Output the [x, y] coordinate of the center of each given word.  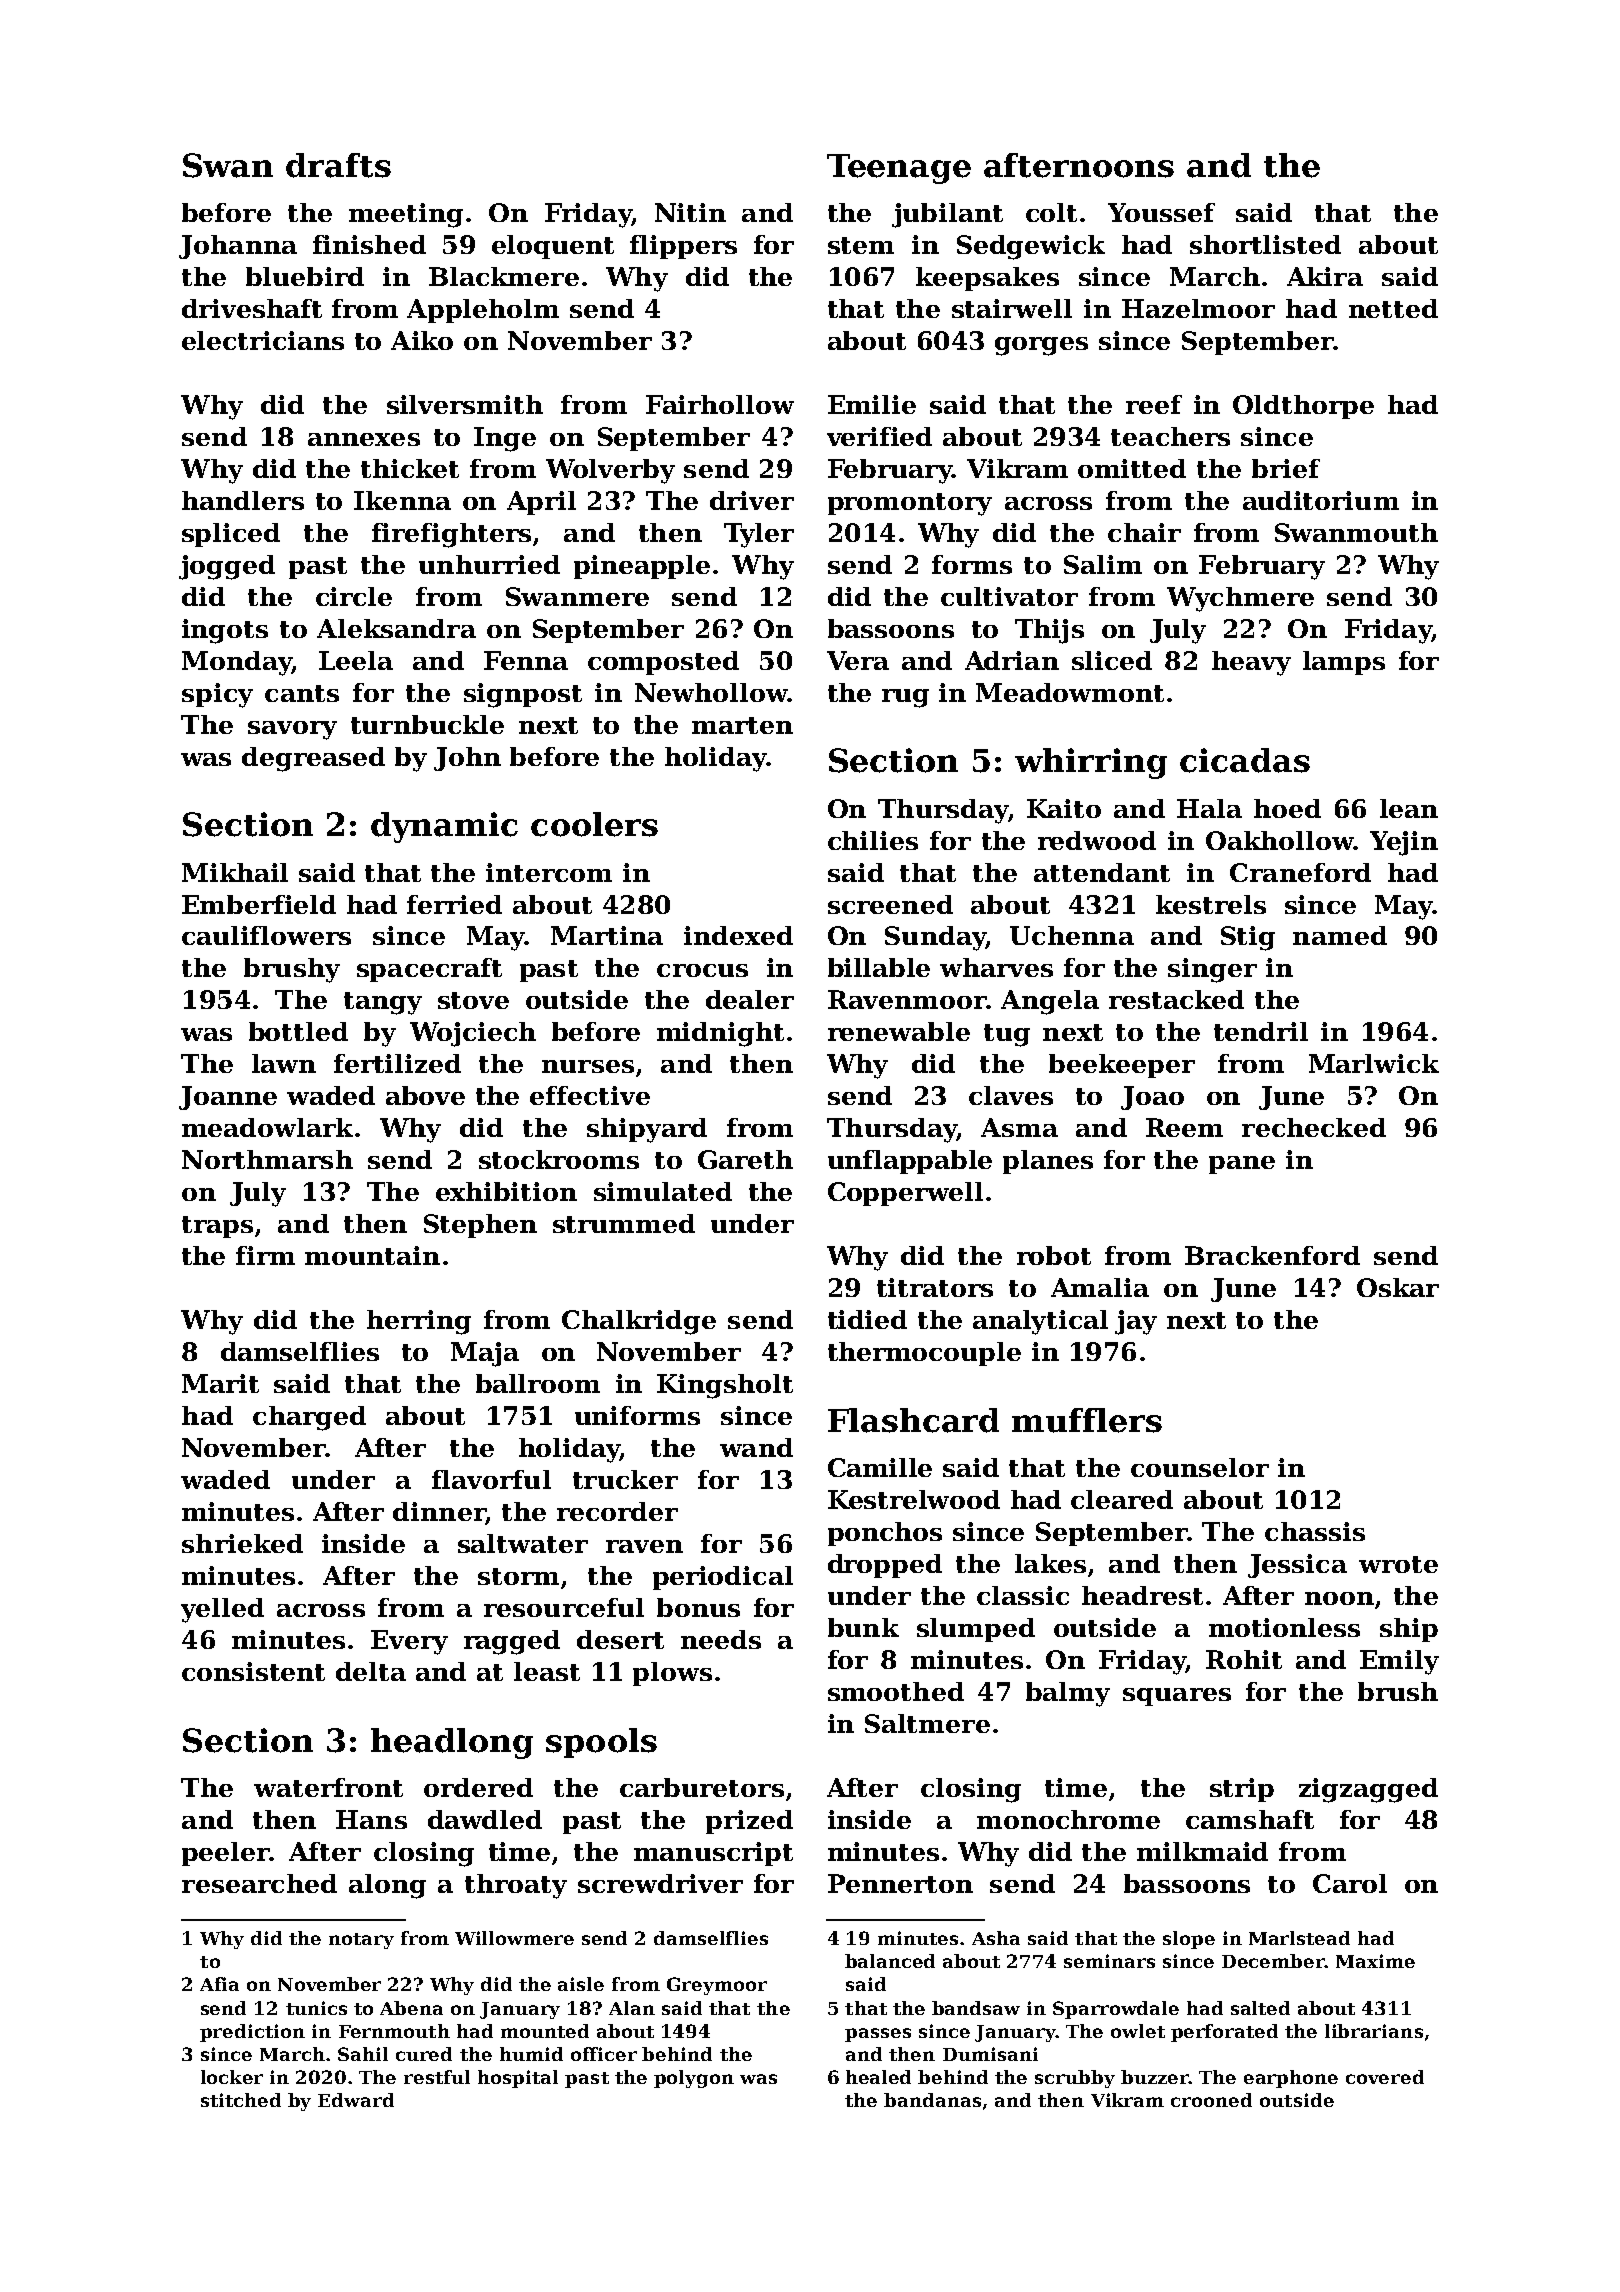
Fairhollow [720, 404]
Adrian [1012, 660]
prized [749, 1822]
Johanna [238, 247]
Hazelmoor [1198, 308]
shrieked [242, 1543]
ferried [454, 904]
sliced [1112, 660]
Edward [356, 2100]
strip [1242, 1790]
